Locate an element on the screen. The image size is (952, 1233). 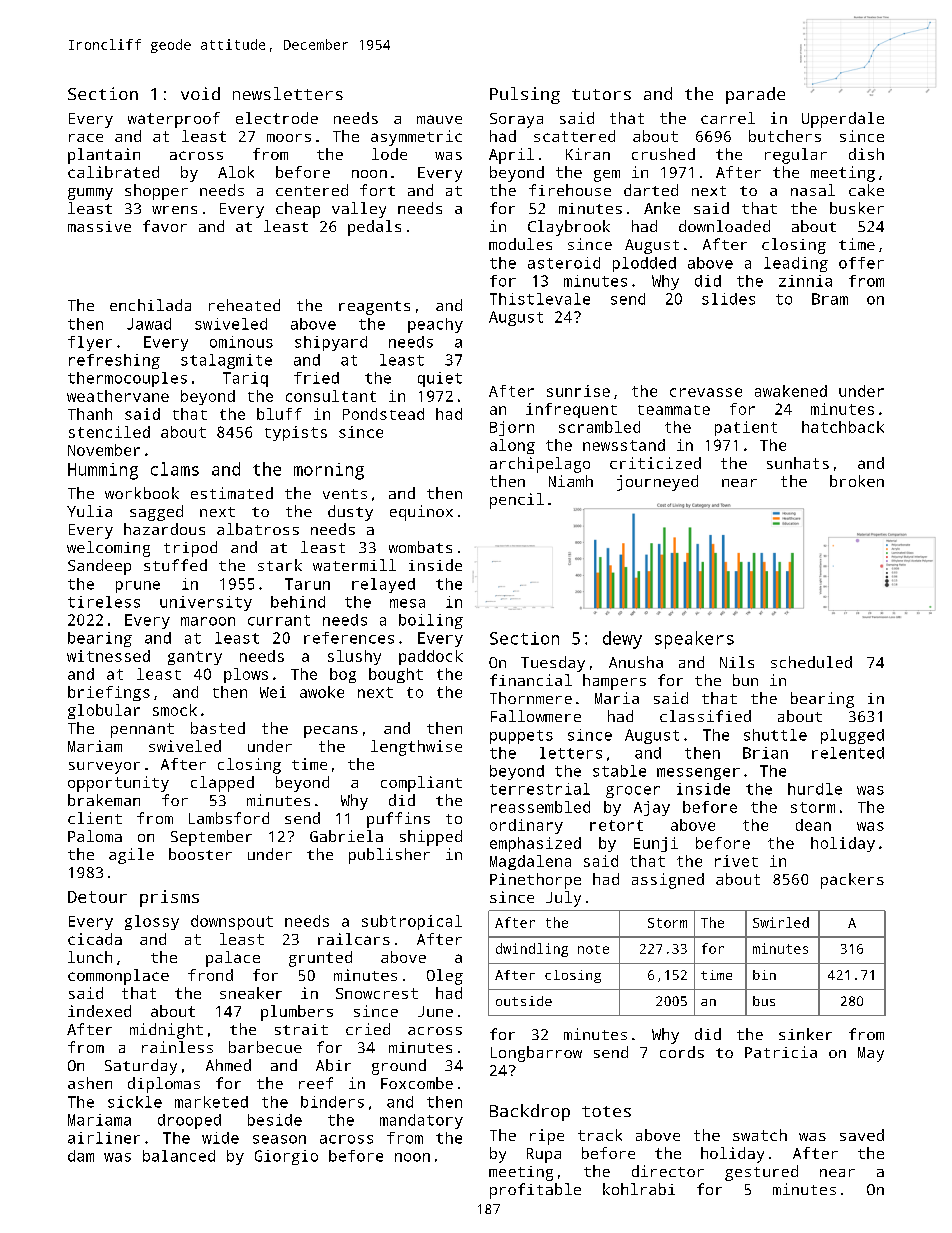
favor is located at coordinates (165, 226).
